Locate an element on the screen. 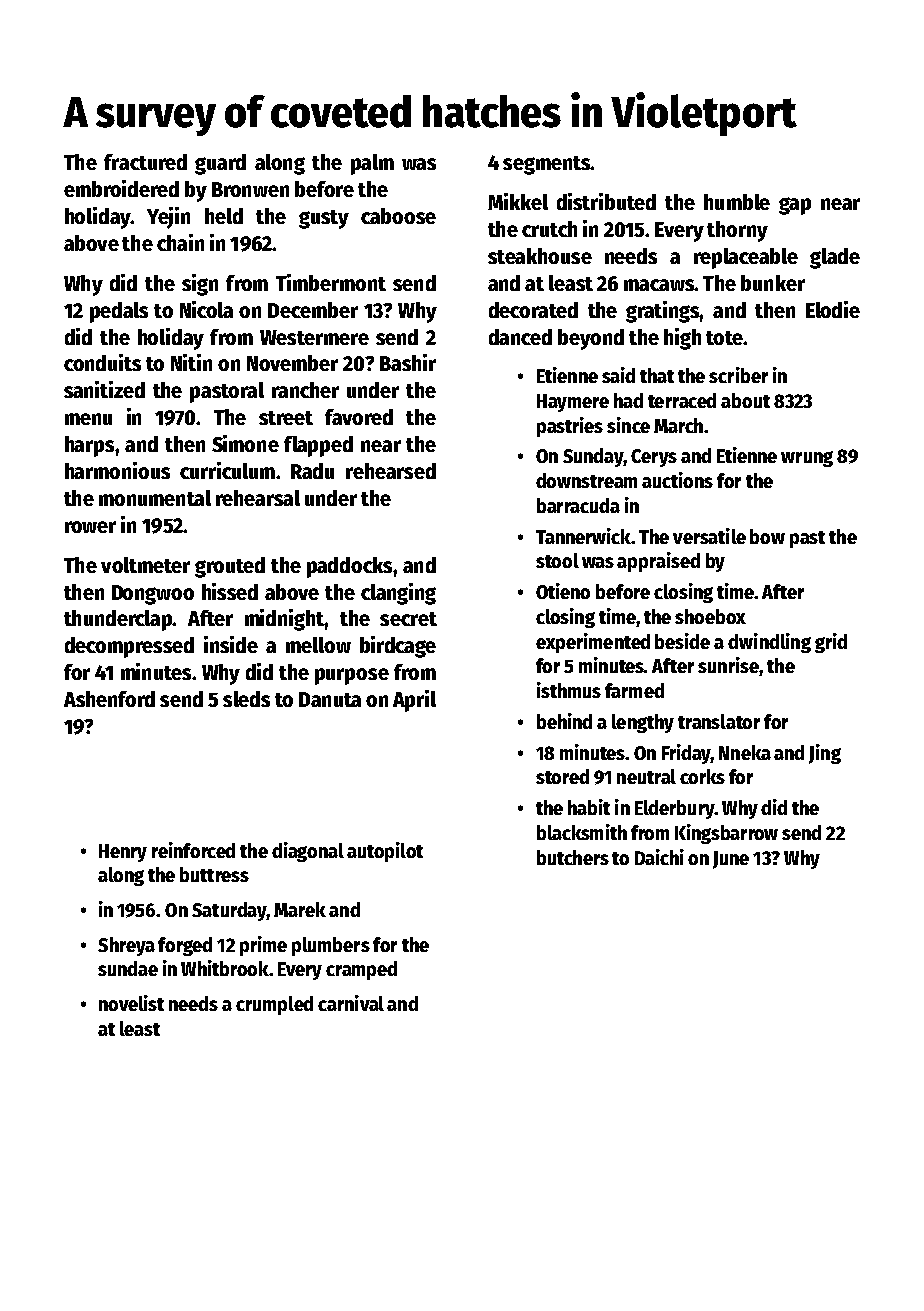 Image resolution: width=924 pixels, height=1311 pixels. bow is located at coordinates (767, 536).
